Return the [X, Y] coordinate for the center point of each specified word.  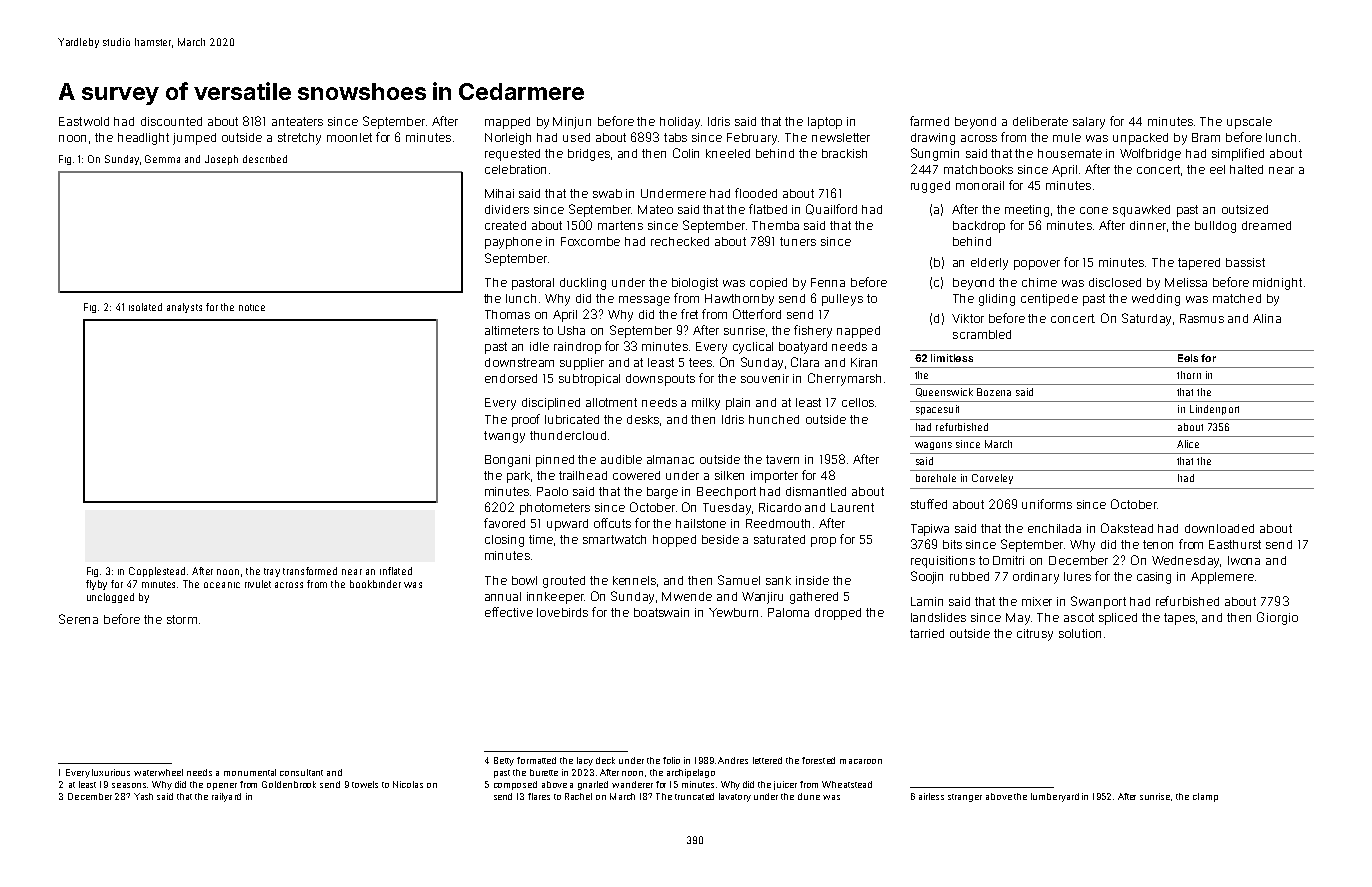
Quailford [831, 209]
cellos [858, 402]
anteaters [297, 121]
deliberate [1040, 121]
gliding [997, 300]
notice [252, 307]
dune [809, 796]
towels [365, 784]
